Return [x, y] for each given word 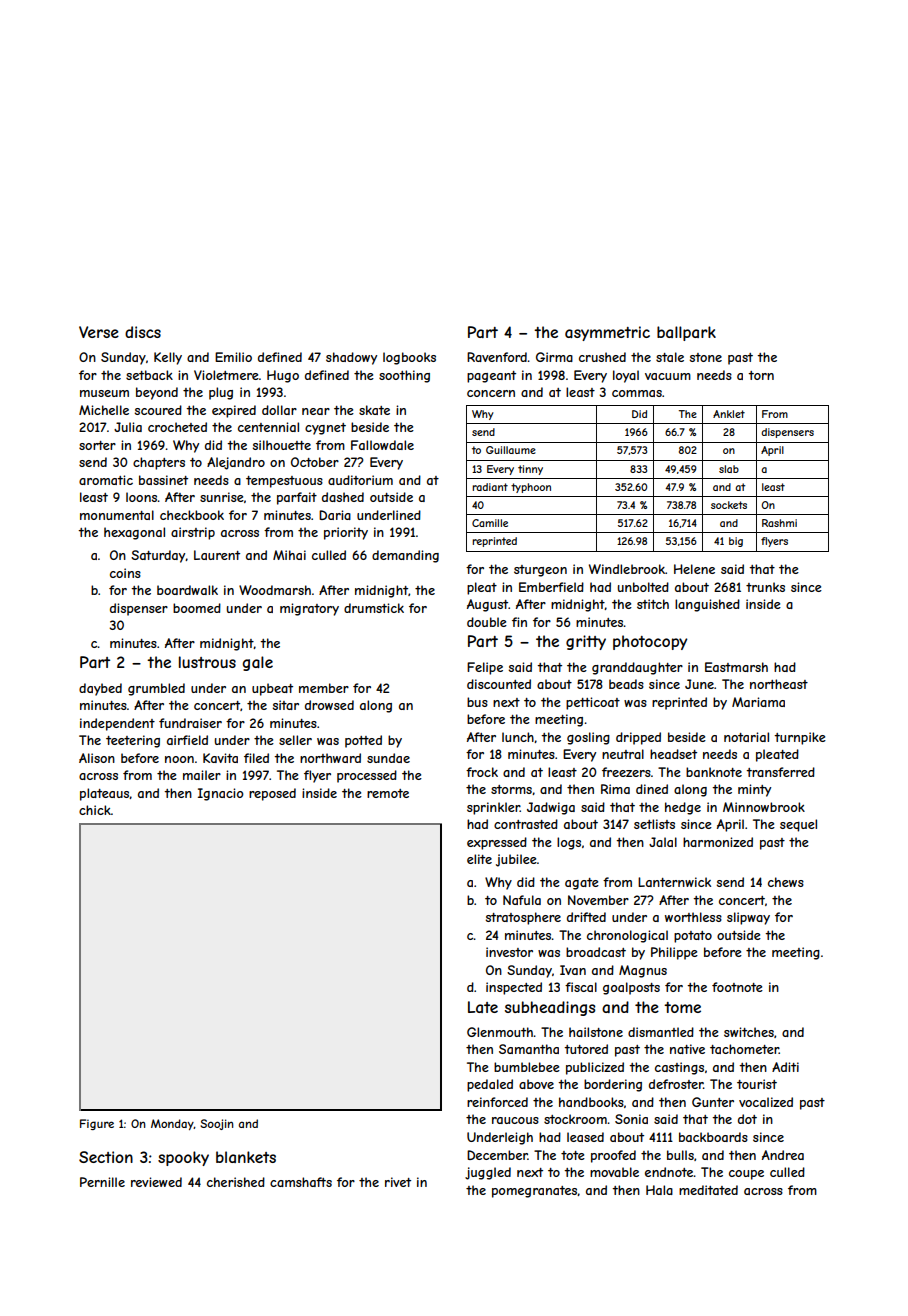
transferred [780, 772]
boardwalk [187, 590]
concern [491, 393]
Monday [172, 1124]
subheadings [550, 1008]
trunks [765, 587]
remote [388, 793]
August [487, 605]
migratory [309, 609]
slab [729, 469]
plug [221, 393]
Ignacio [221, 794]
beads [626, 684]
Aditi [785, 1067]
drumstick [374, 608]
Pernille [102, 1182]
